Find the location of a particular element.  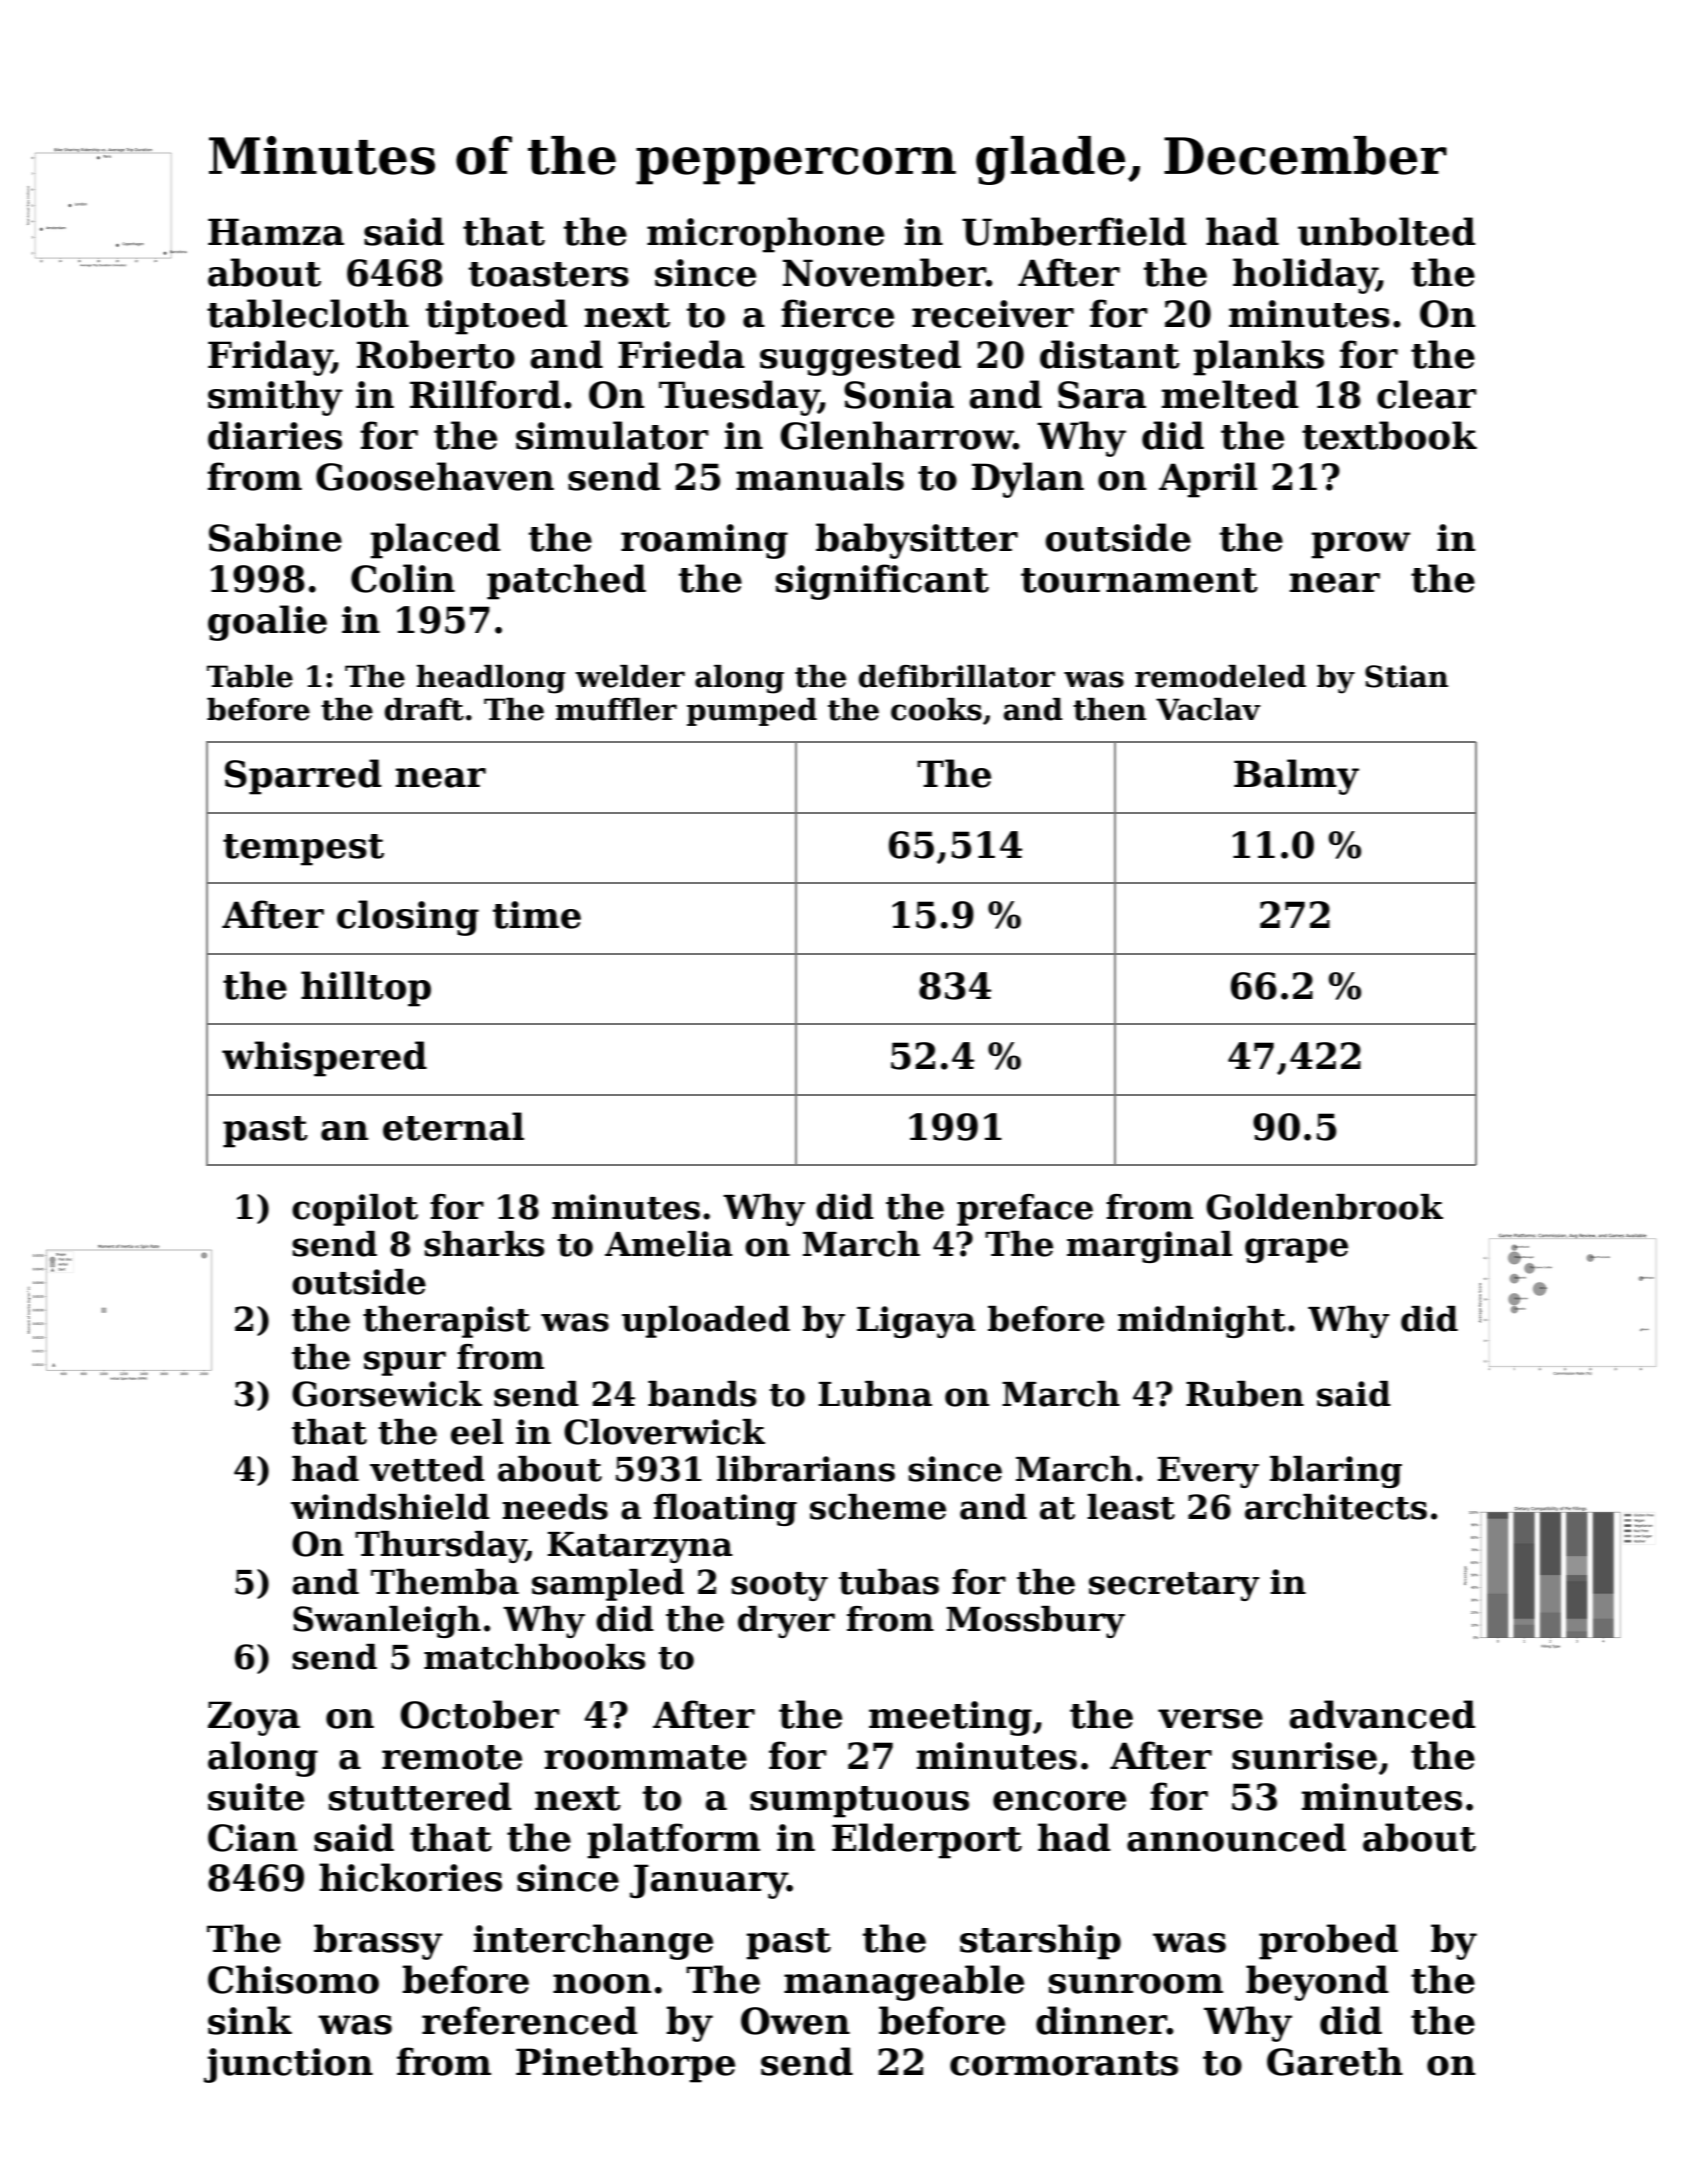

architects is located at coordinates (1336, 1507).
